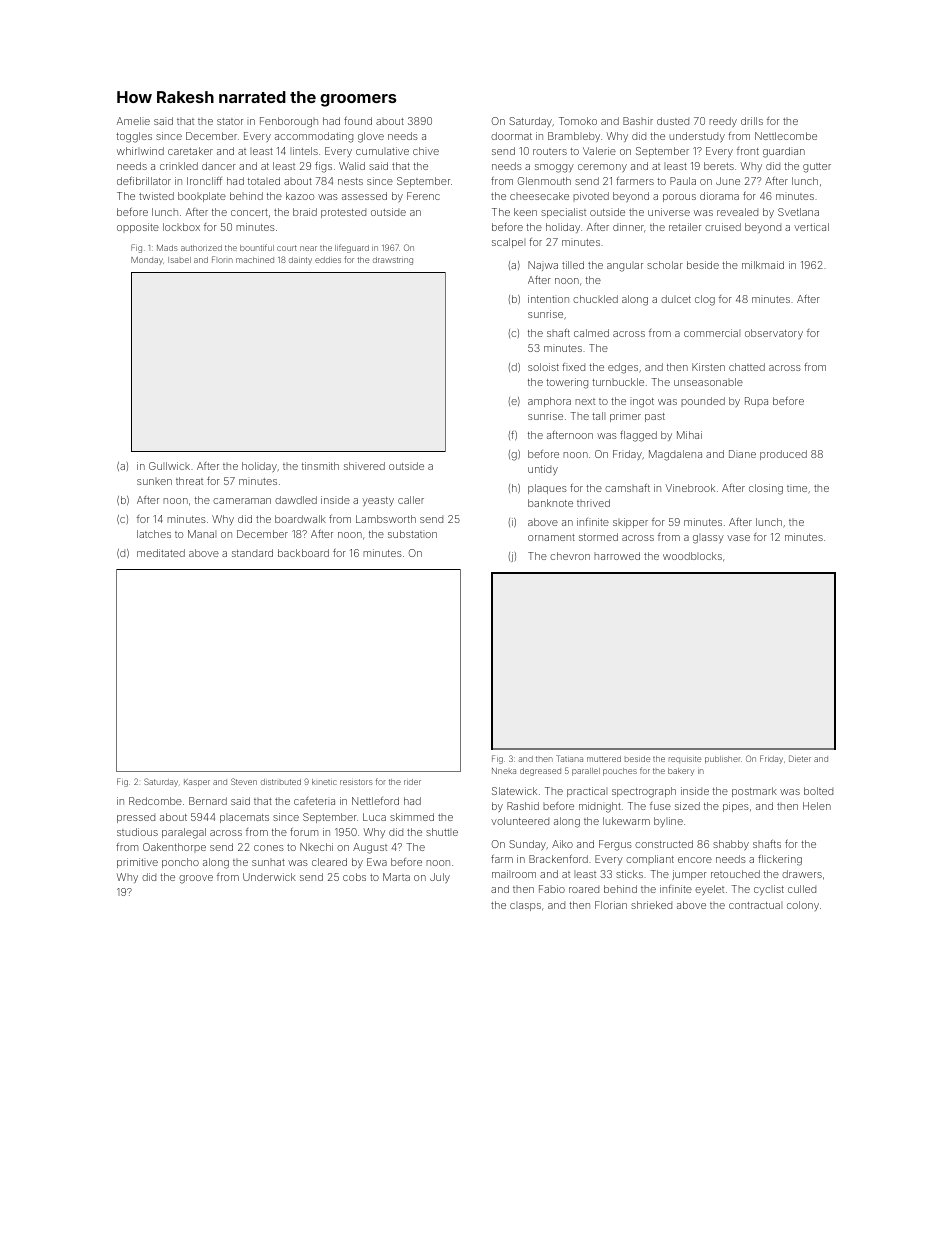 This screenshot has height=1233, width=952. What do you see at coordinates (138, 228) in the screenshot?
I see `opposite` at bounding box center [138, 228].
